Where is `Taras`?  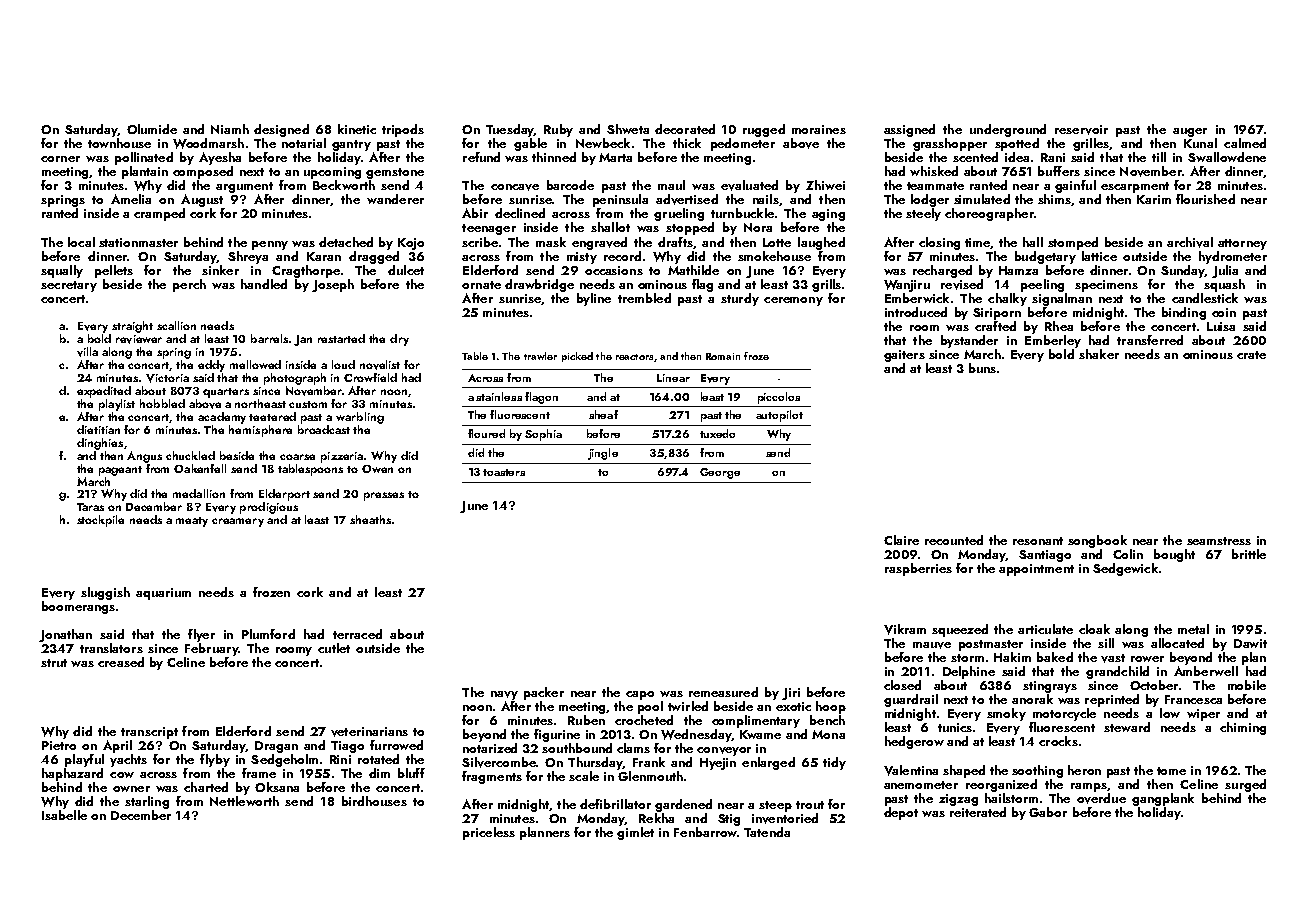 Taras is located at coordinates (90, 507).
